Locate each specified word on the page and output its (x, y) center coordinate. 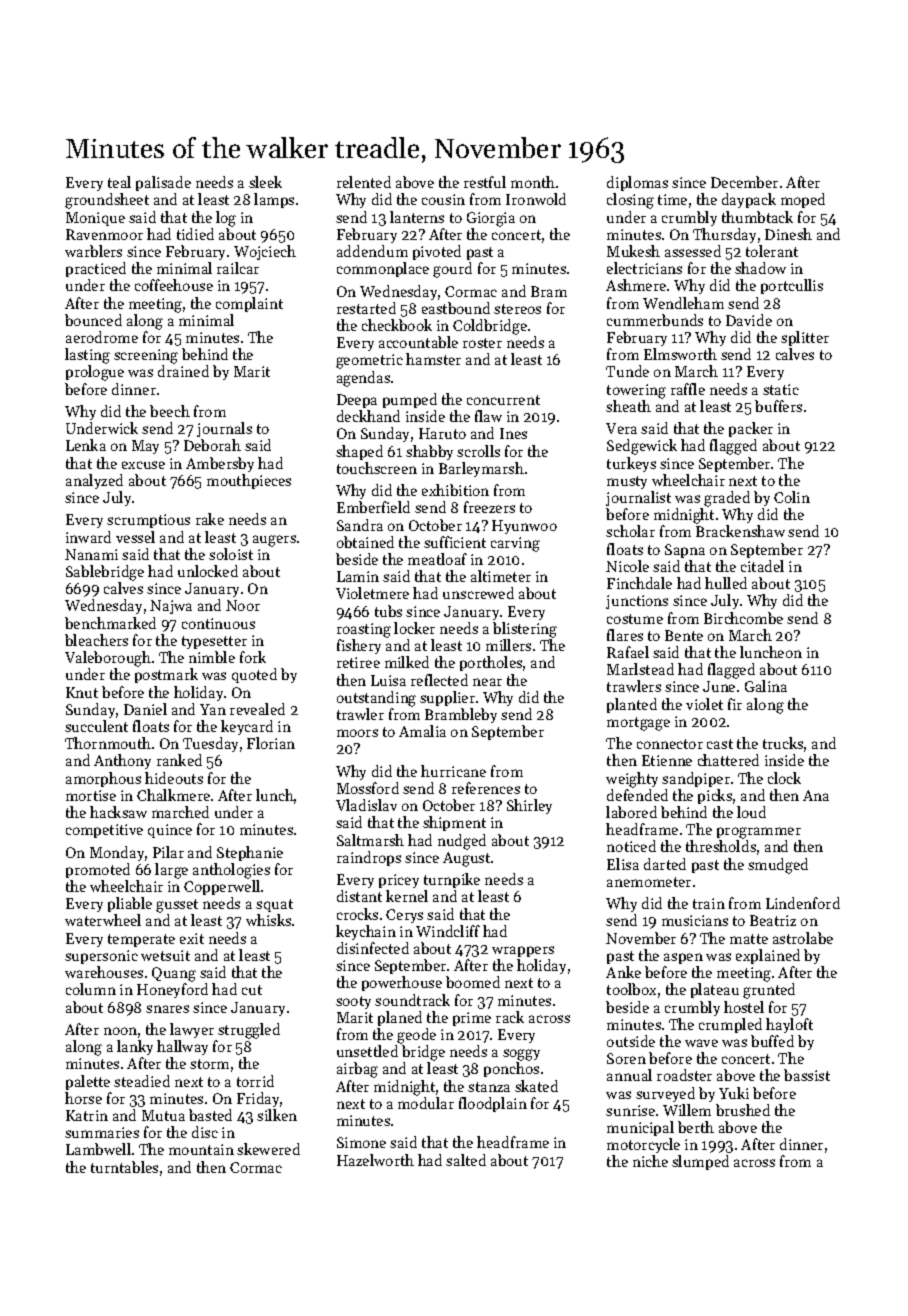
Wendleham (683, 303)
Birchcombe (743, 618)
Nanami (91, 554)
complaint (249, 304)
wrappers (523, 951)
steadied (142, 1081)
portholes (491, 663)
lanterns (417, 217)
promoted (98, 870)
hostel (744, 1007)
